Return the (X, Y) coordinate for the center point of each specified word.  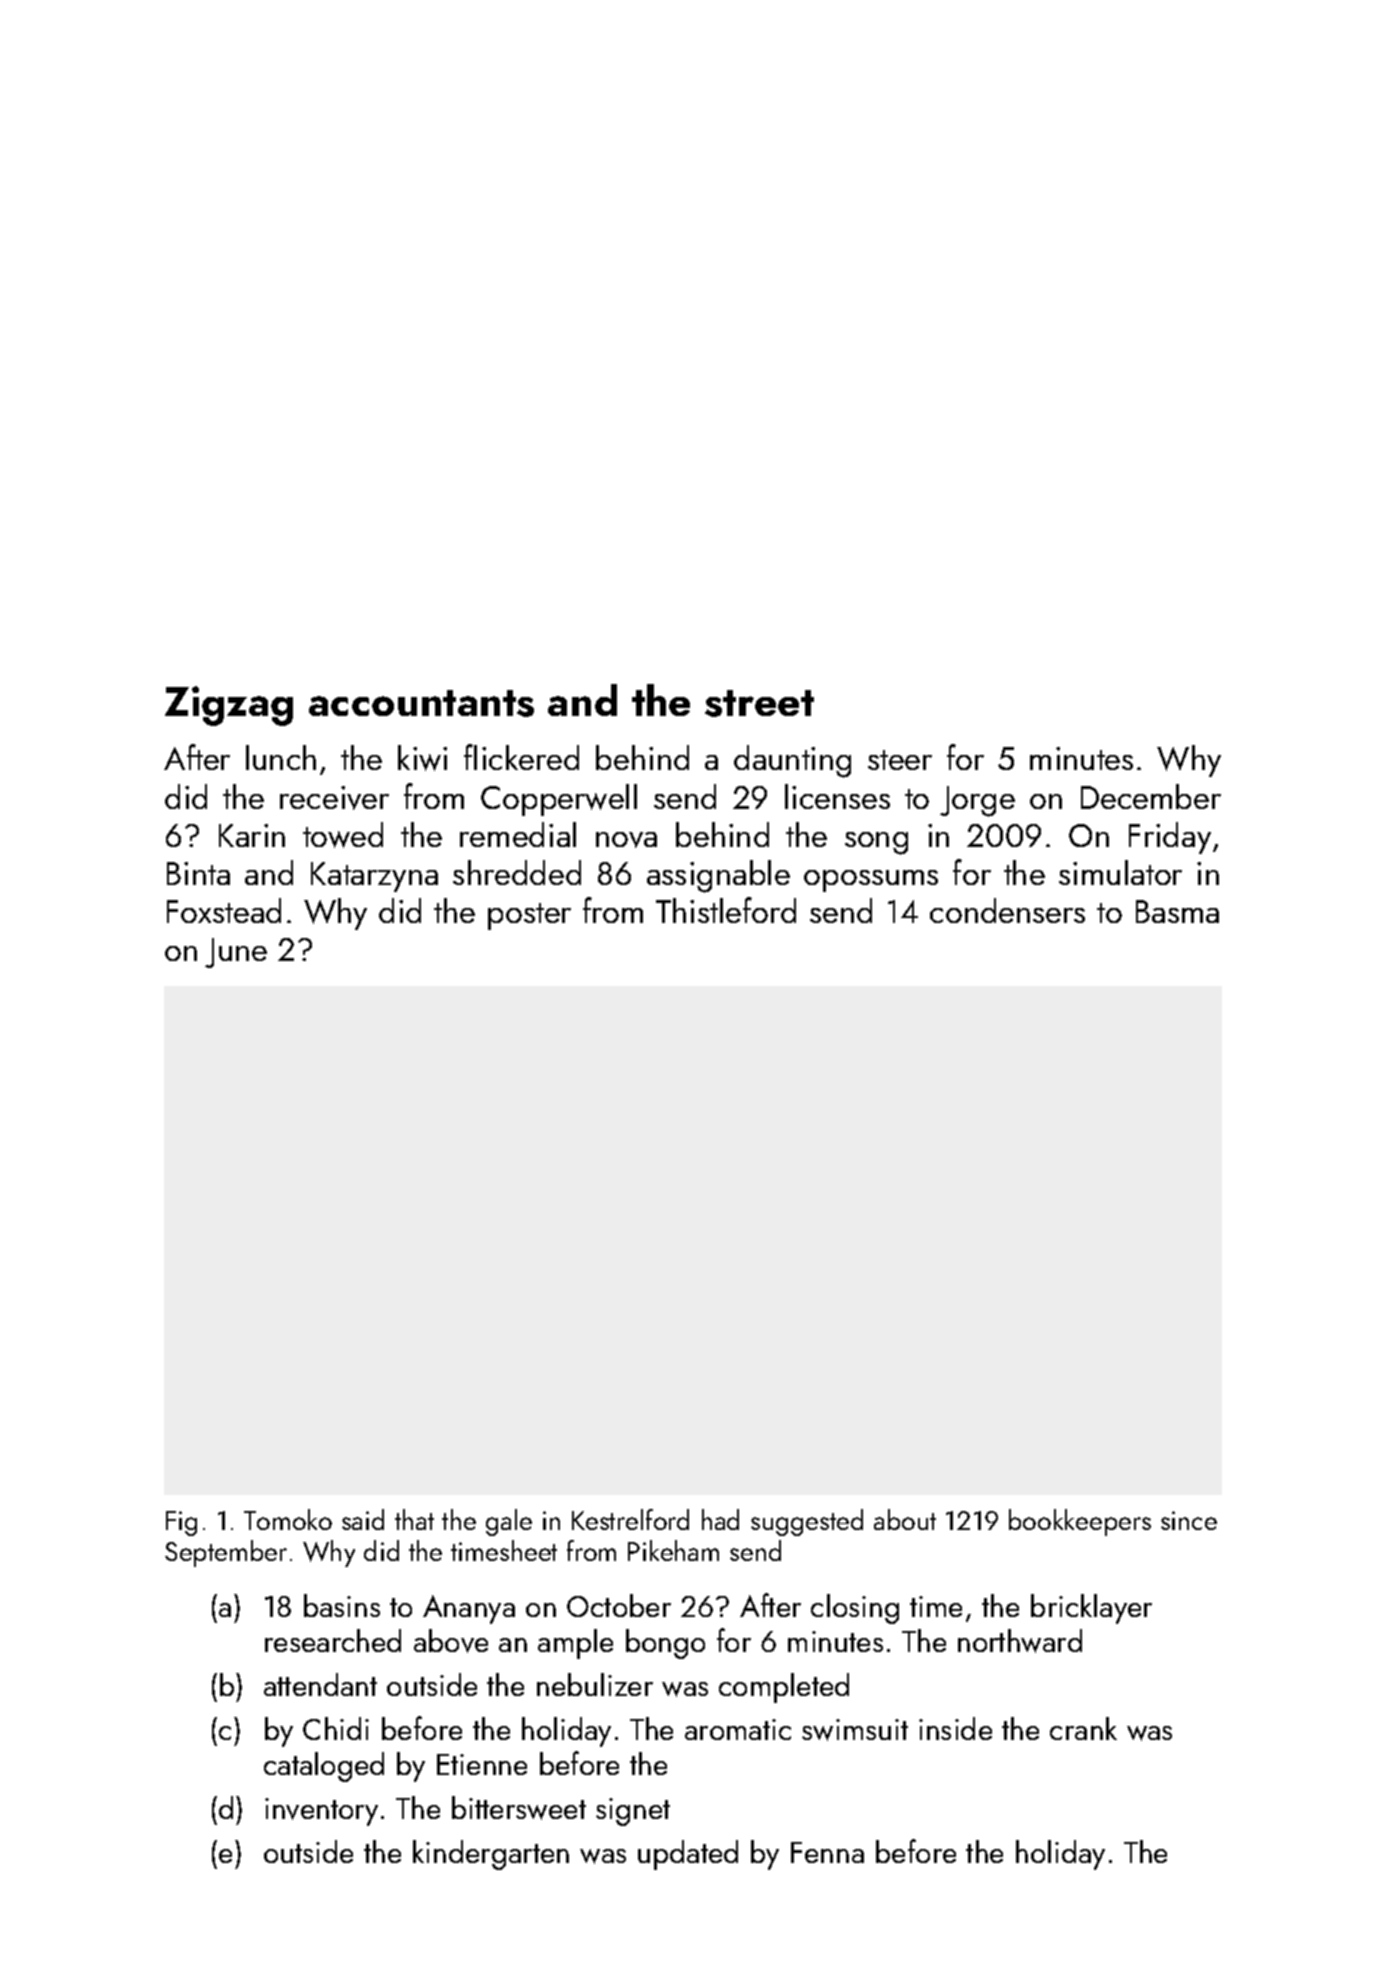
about (905, 1519)
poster (529, 916)
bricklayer (1091, 1609)
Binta (198, 873)
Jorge (977, 801)
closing (855, 1609)
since (1189, 1520)
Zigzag (229, 706)
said (363, 1519)
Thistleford (726, 910)
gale (509, 1522)
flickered (521, 757)
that (414, 1519)
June (236, 953)
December (1151, 796)
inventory (321, 1812)
